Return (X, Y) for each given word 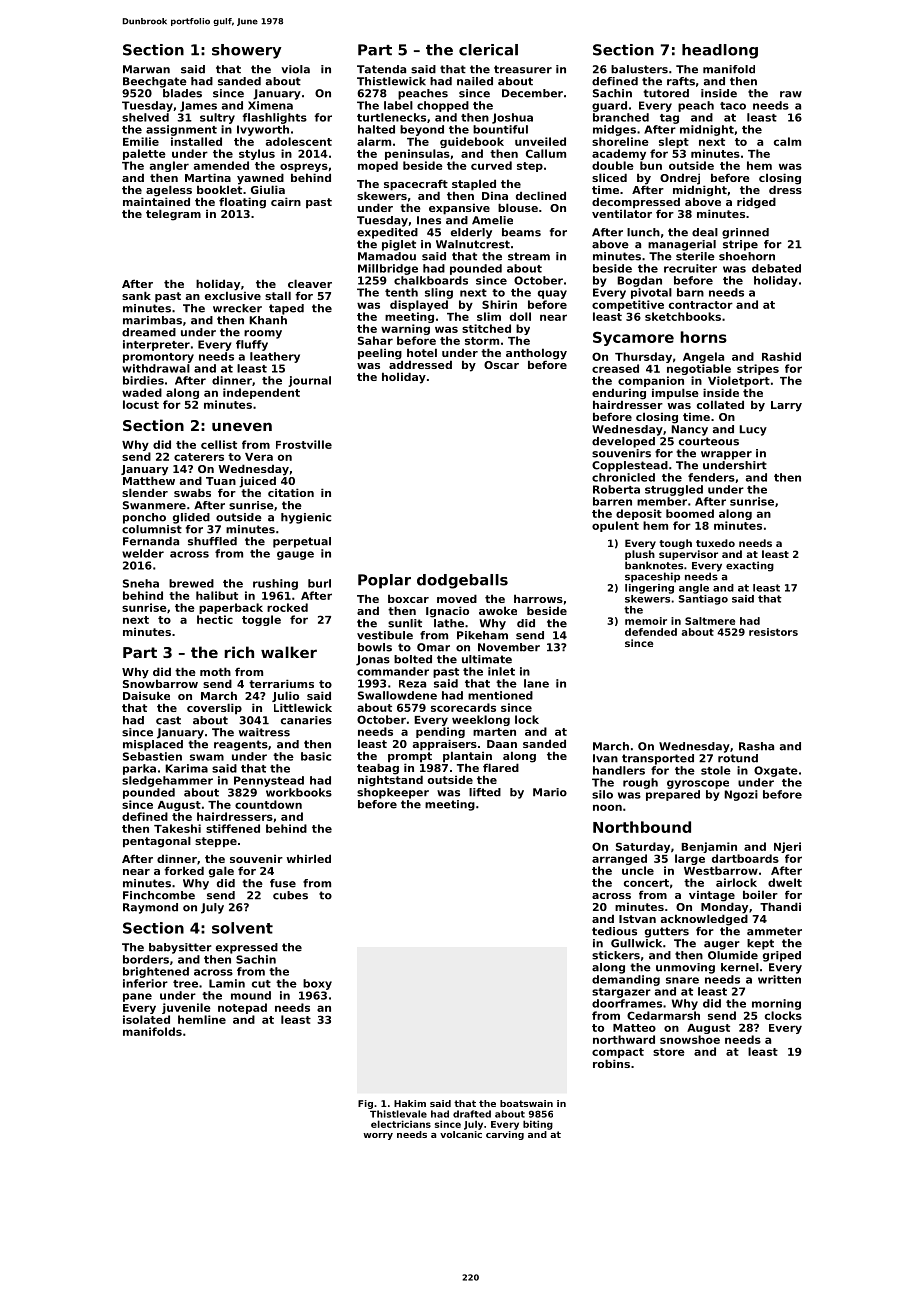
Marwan (146, 69)
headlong (720, 51)
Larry (786, 406)
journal (309, 381)
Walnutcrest (473, 244)
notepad (242, 1008)
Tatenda (381, 69)
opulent (615, 526)
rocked (287, 607)
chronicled (623, 477)
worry (378, 1136)
